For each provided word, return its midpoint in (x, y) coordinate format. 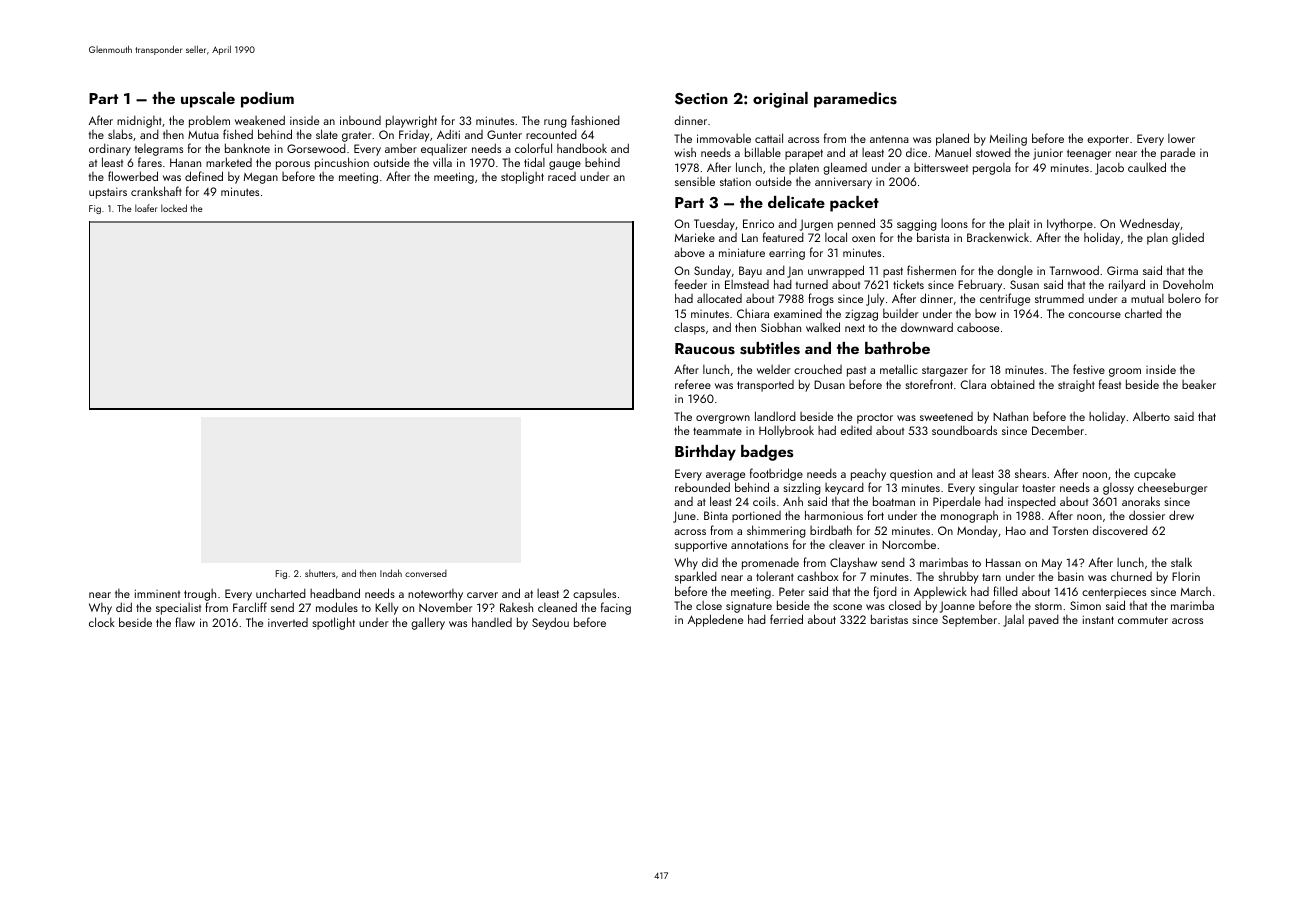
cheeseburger (1172, 488)
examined (798, 313)
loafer (146, 208)
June (684, 517)
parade (1178, 154)
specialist (178, 609)
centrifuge (1005, 299)
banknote (247, 148)
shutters (320, 573)
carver (482, 595)
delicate (796, 202)
